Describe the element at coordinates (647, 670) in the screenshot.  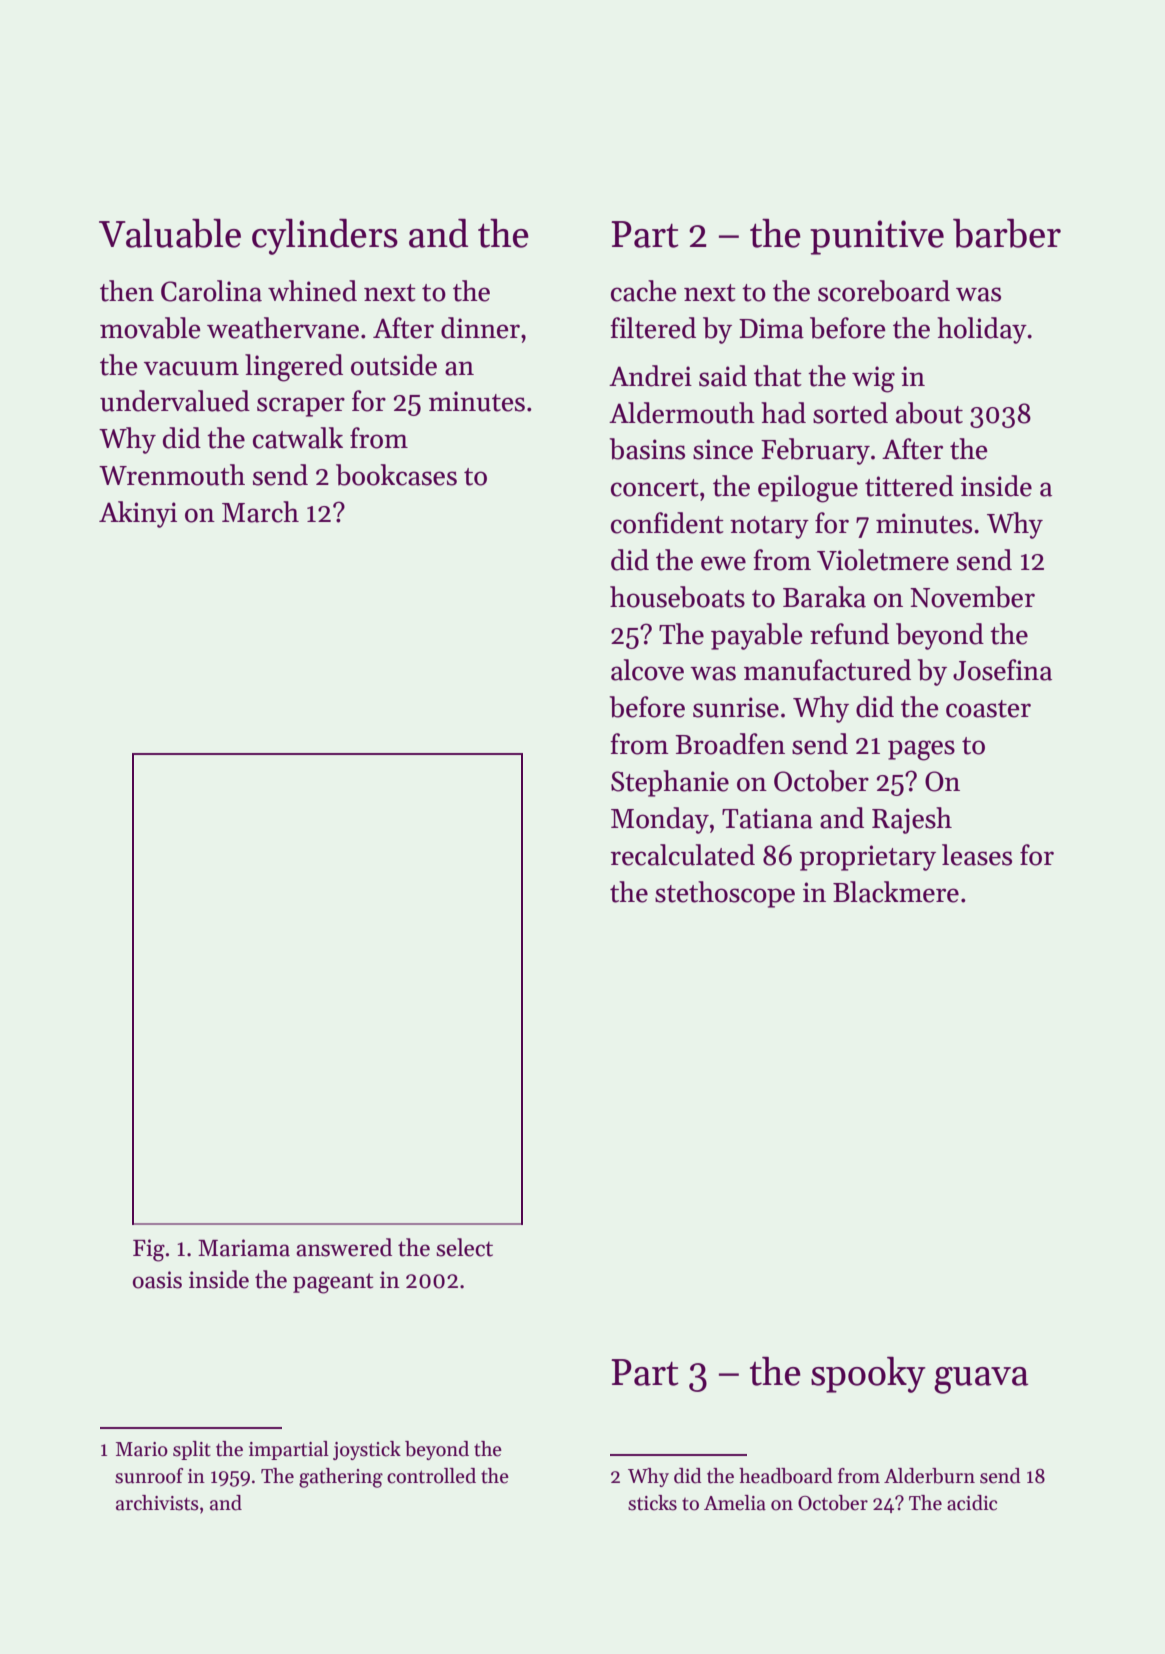
I see `alcove` at that location.
